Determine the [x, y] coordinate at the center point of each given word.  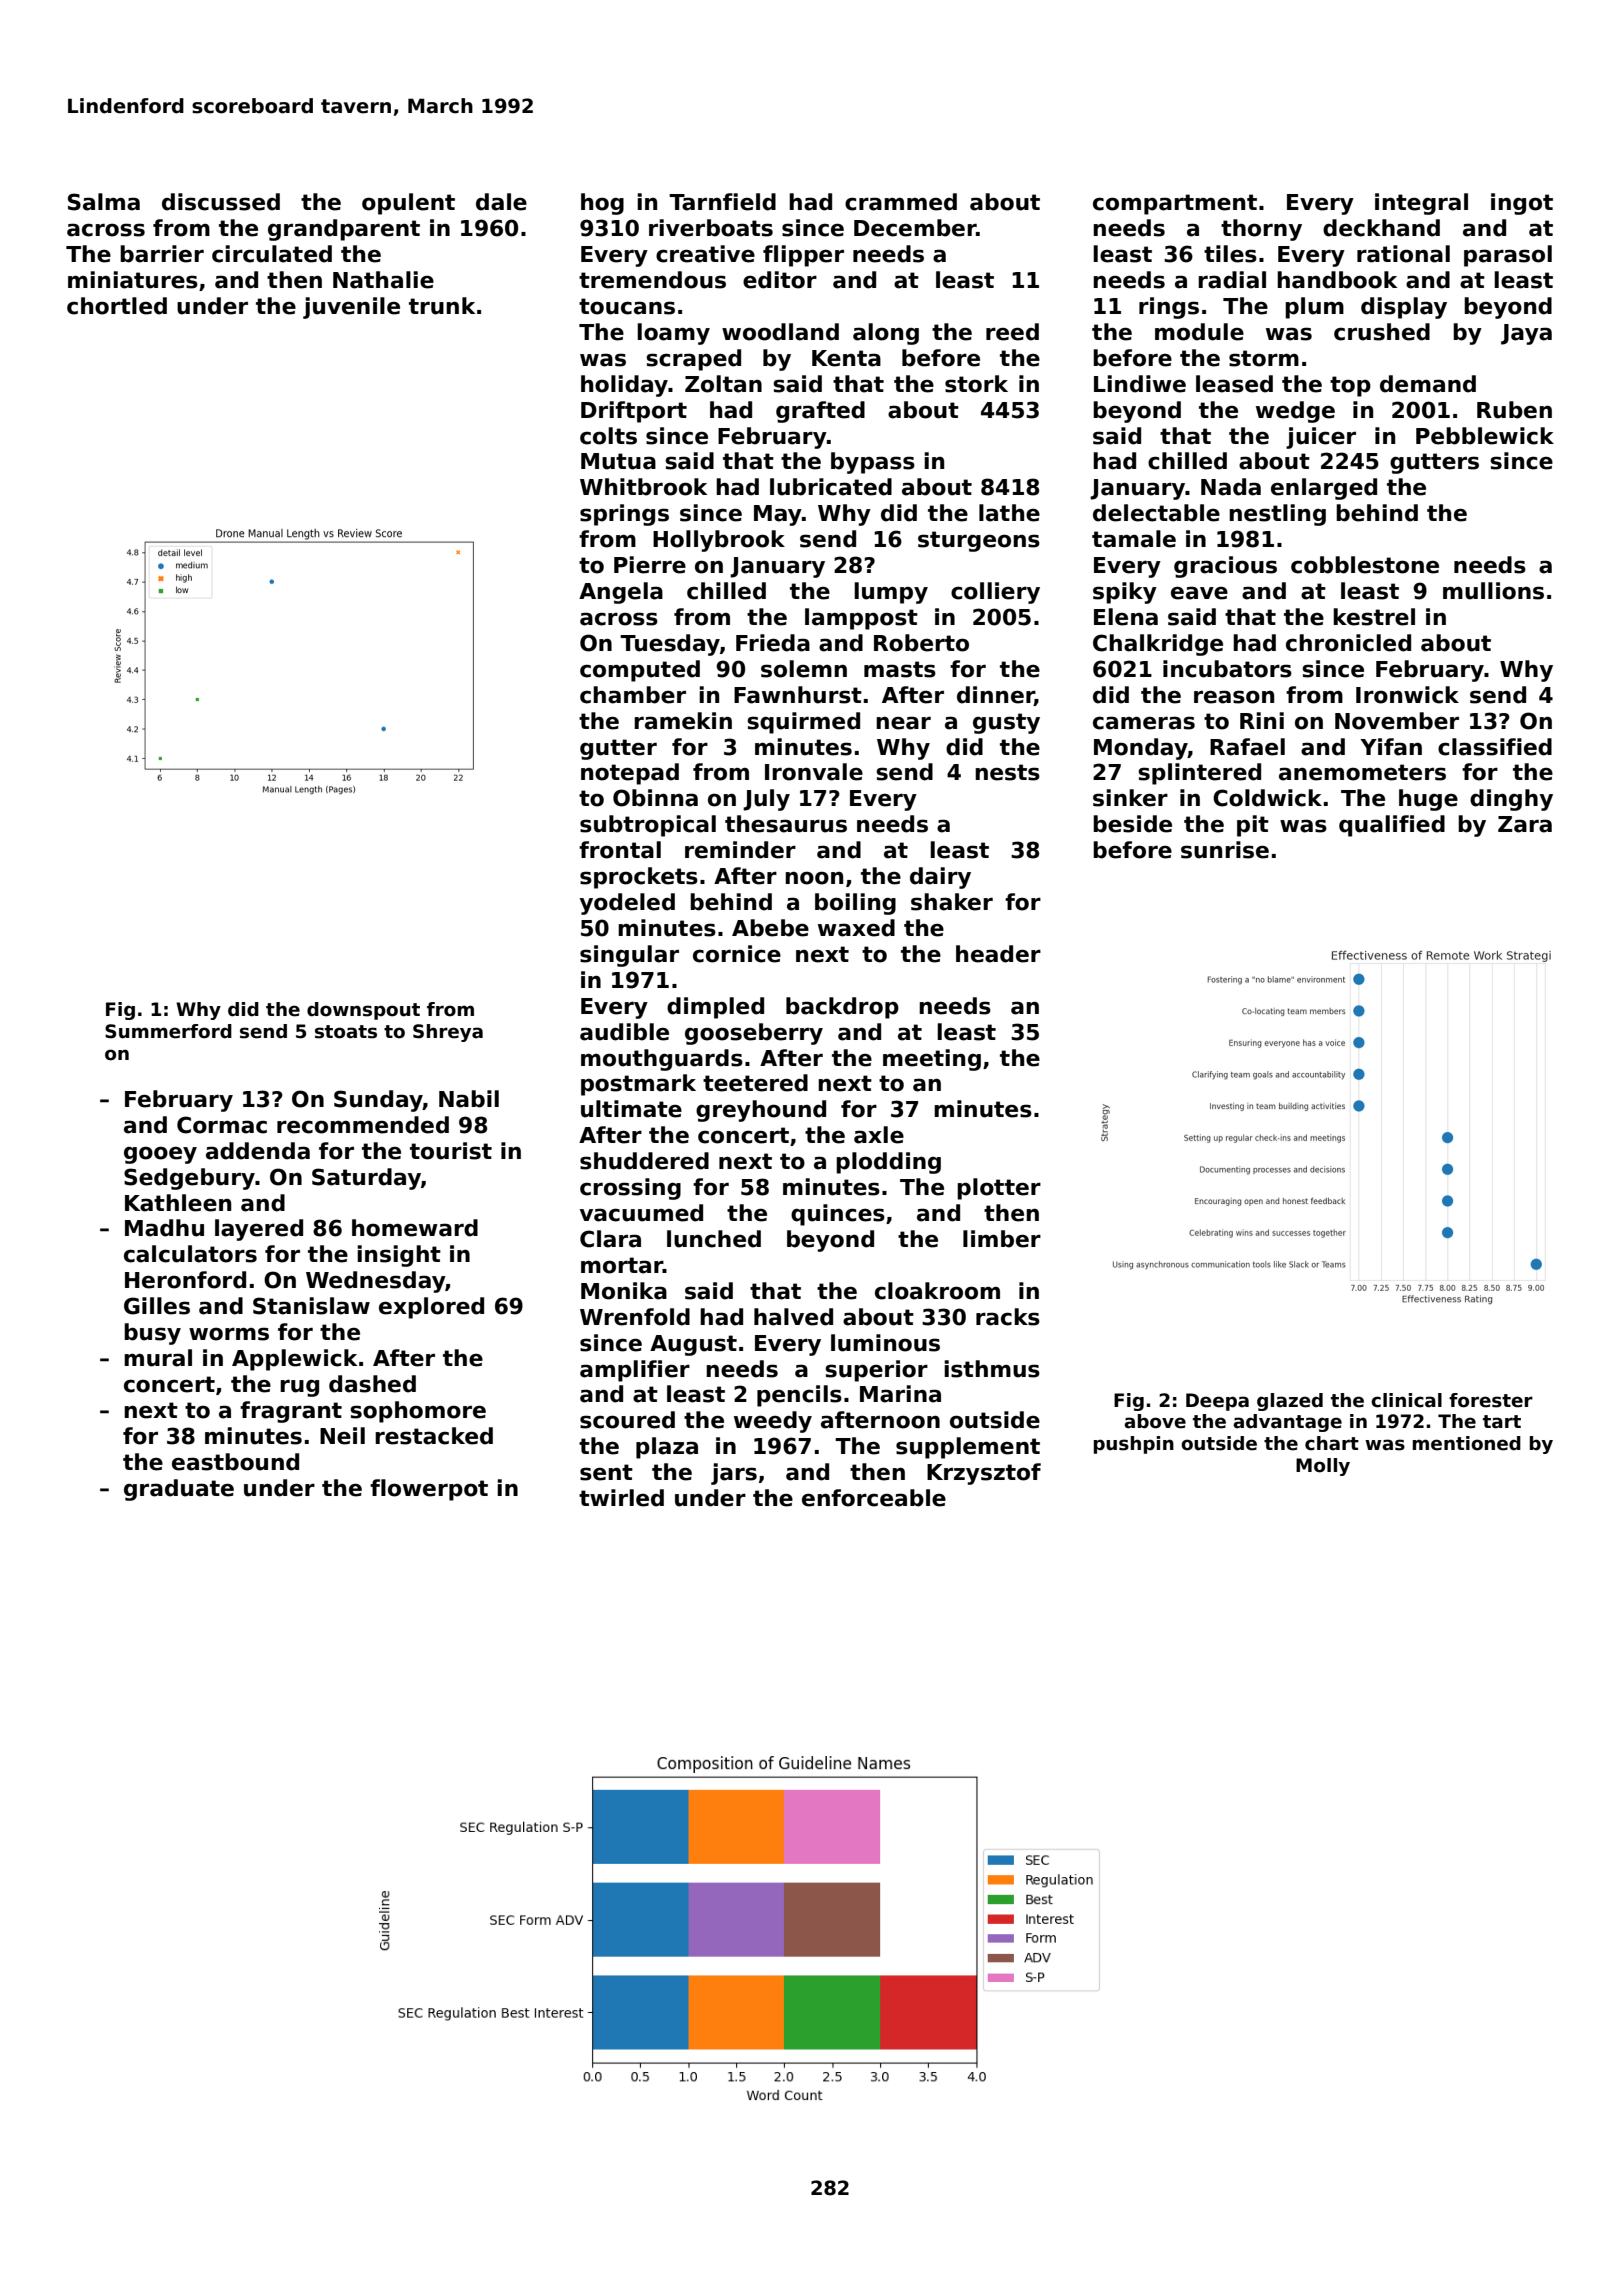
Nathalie [383, 280]
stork [976, 384]
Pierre [650, 565]
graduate [179, 1490]
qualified [1392, 826]
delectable [1156, 513]
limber [1002, 1239]
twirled [621, 1498]
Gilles [157, 1306]
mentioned [1466, 1443]
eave [1199, 593]
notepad [630, 774]
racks [1008, 1317]
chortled [117, 306]
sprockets [639, 878]
